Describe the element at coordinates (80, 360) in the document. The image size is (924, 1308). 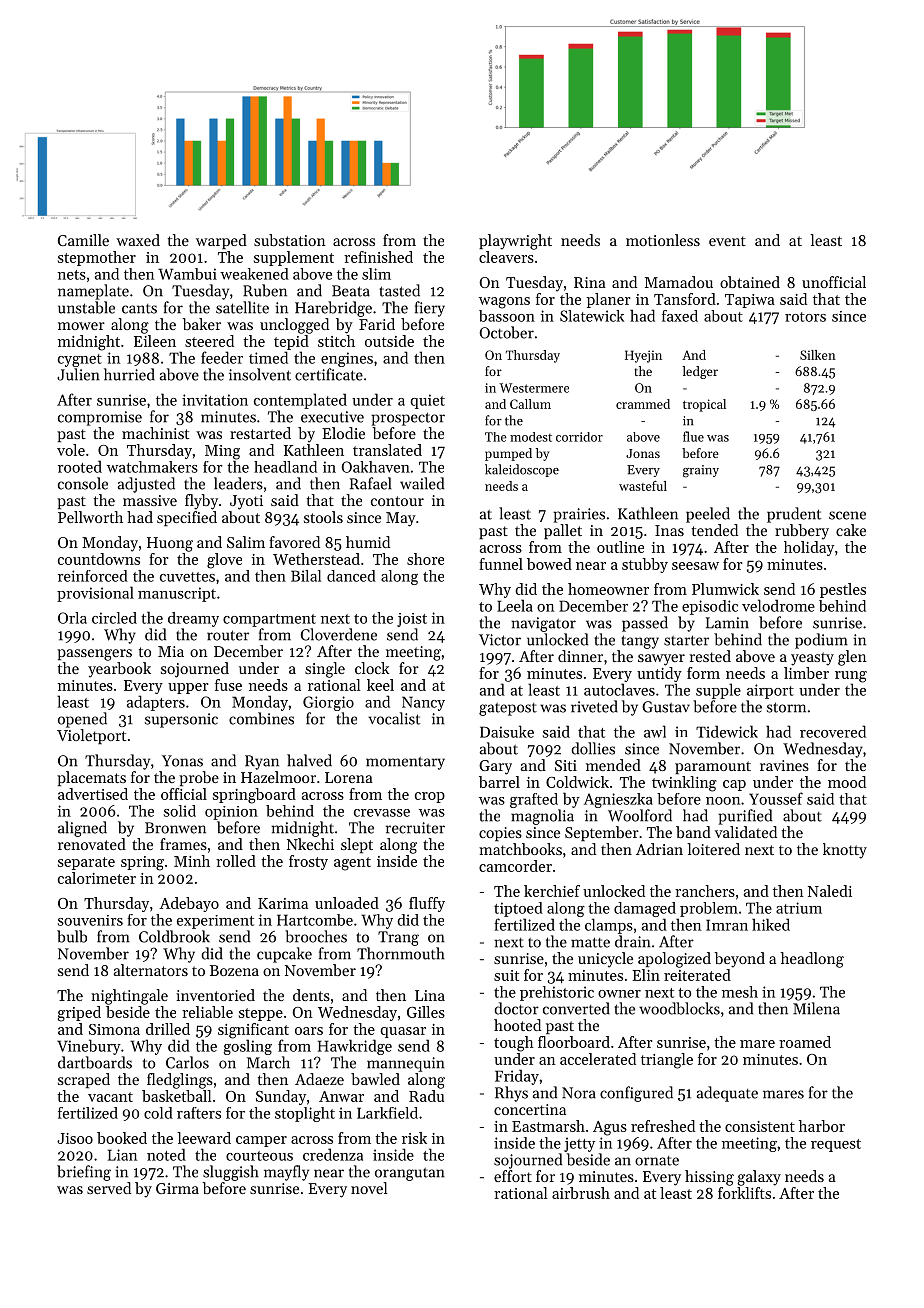
I see `cygnet` at that location.
